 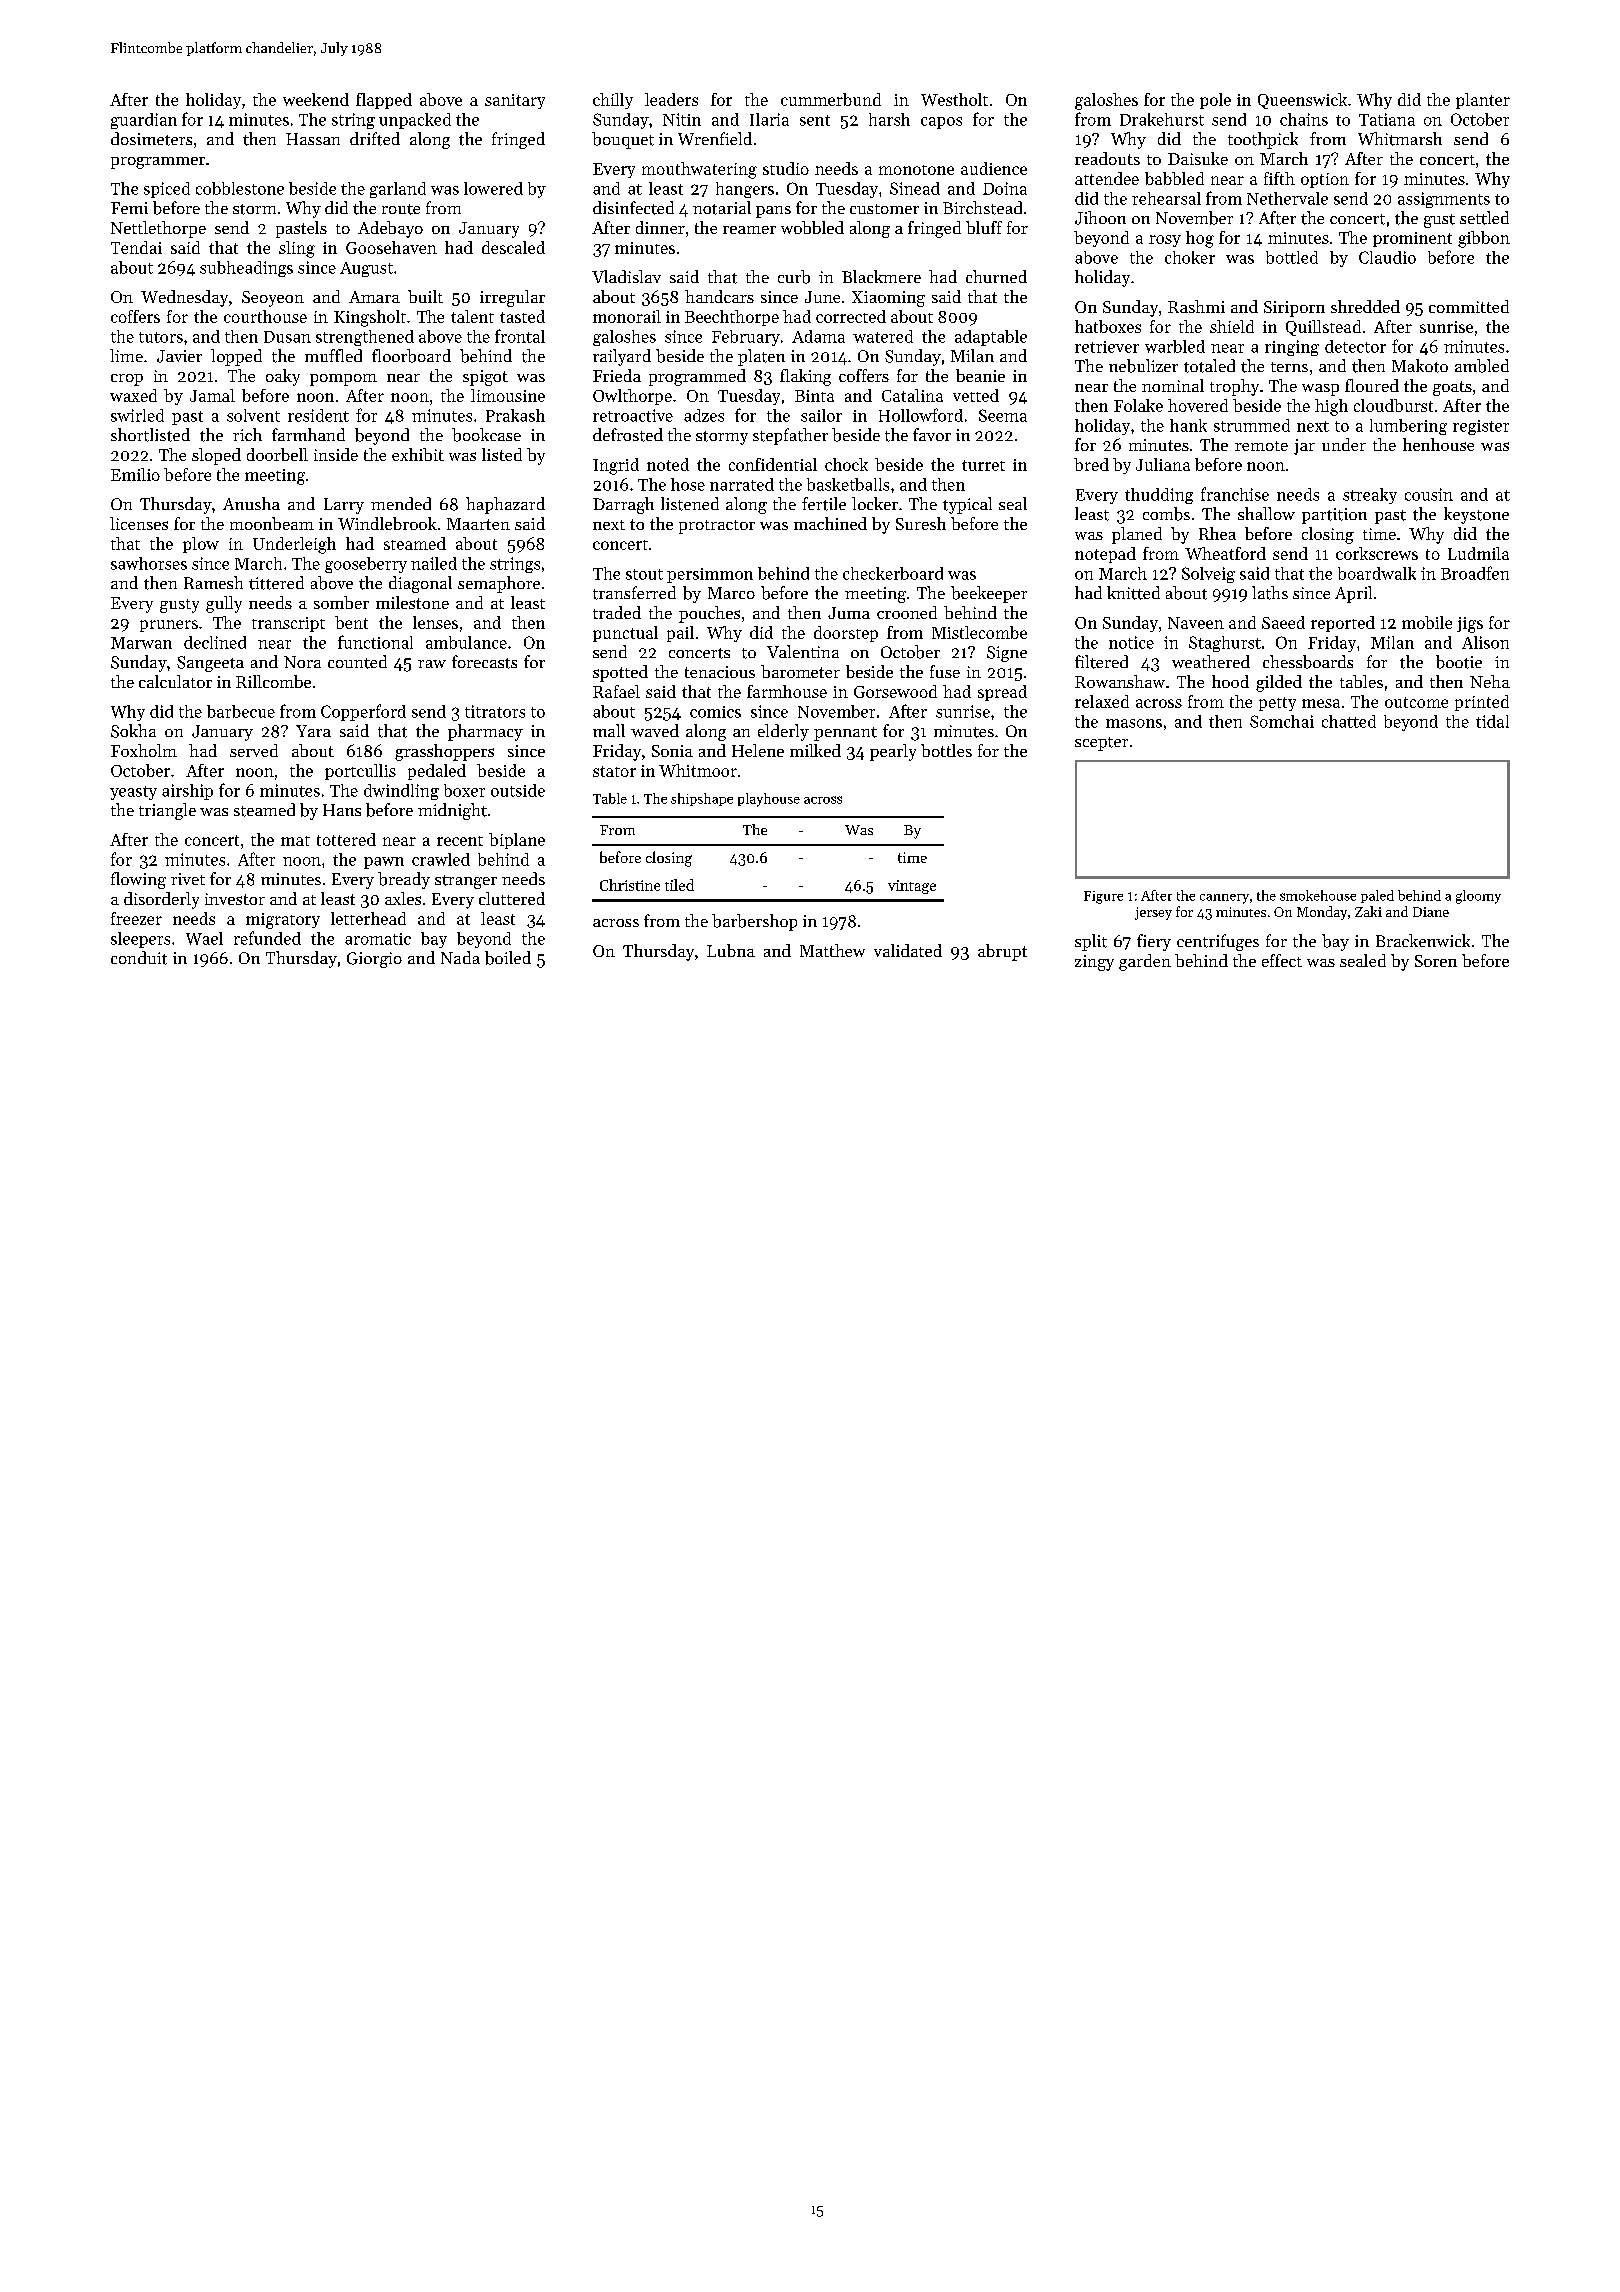 I want to click on sleepers, so click(x=140, y=940).
